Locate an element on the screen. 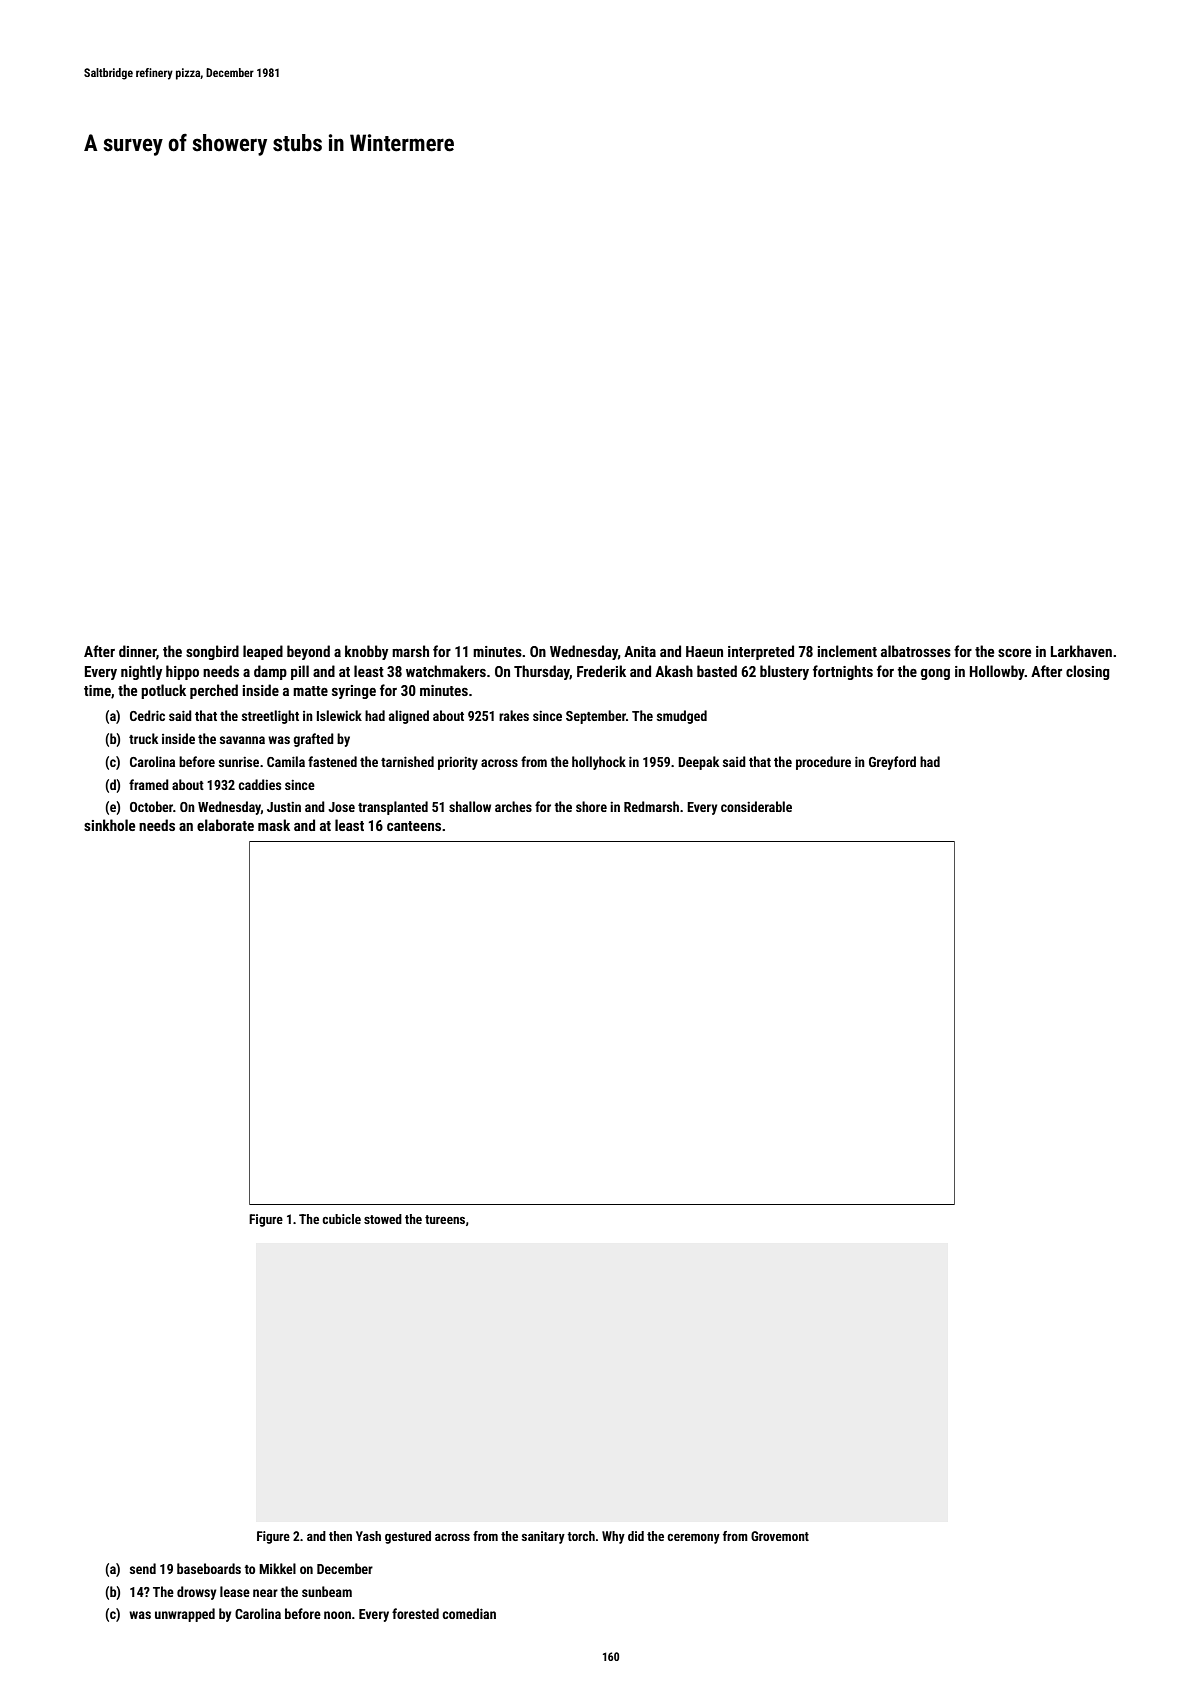 This screenshot has width=1204, height=1702. fortnights is located at coordinates (843, 672).
